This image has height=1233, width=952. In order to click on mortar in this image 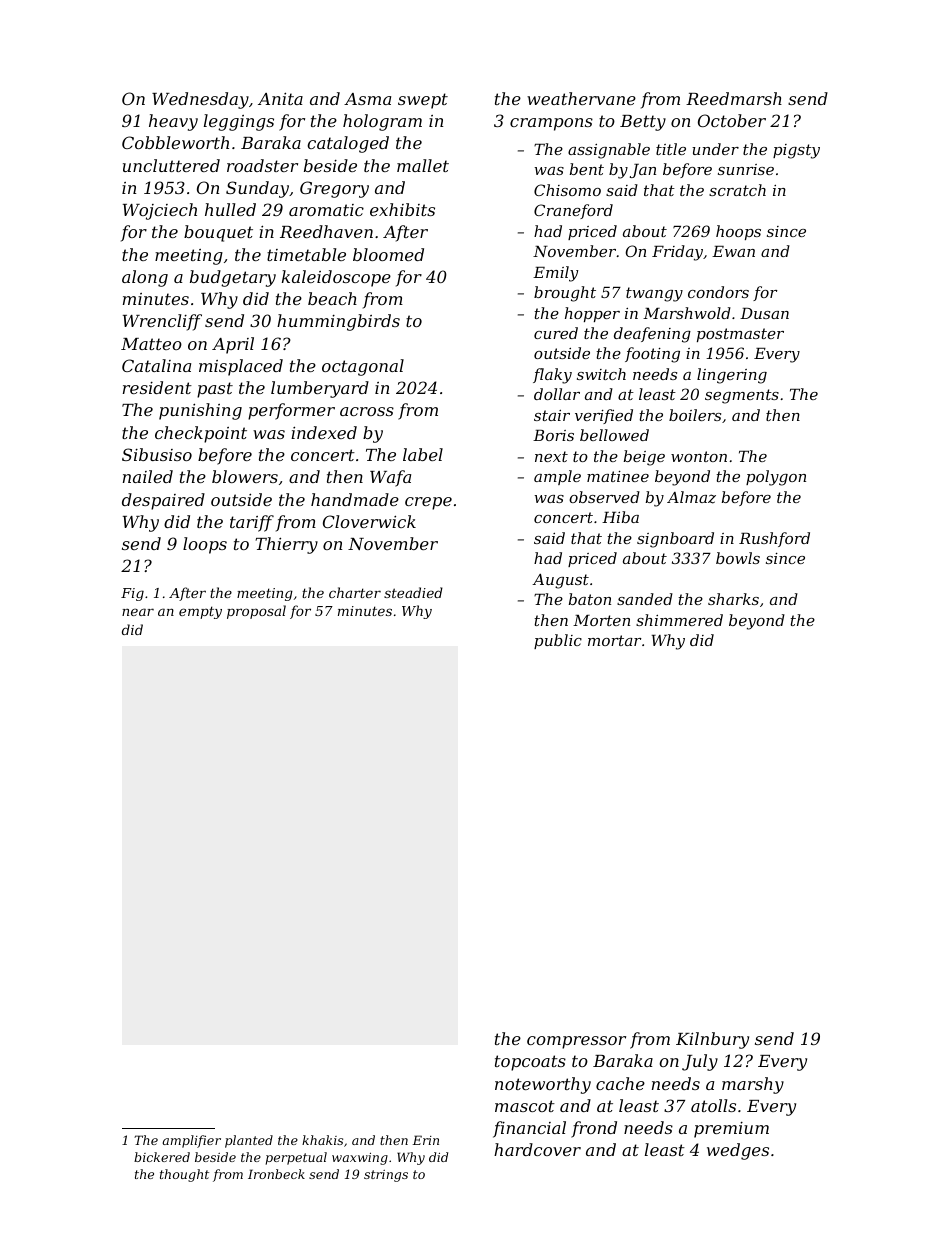, I will do `click(615, 640)`.
